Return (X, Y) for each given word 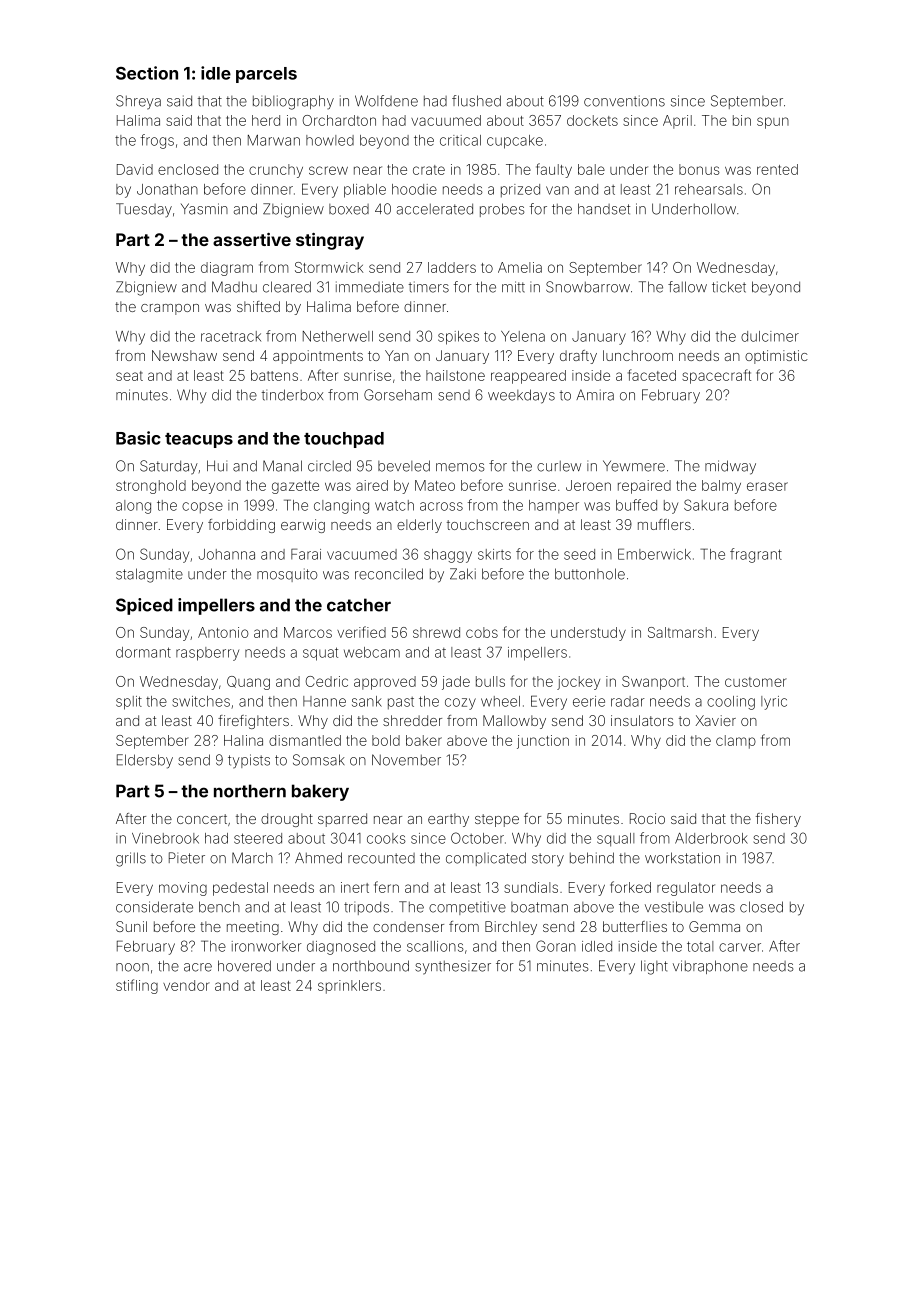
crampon (170, 309)
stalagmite (149, 575)
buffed (636, 505)
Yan (397, 355)
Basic (138, 438)
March (252, 858)
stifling (137, 986)
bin (742, 120)
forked (630, 887)
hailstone (455, 375)
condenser (408, 926)
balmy (721, 487)
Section (147, 73)
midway (730, 467)
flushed (476, 101)
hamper (554, 506)
